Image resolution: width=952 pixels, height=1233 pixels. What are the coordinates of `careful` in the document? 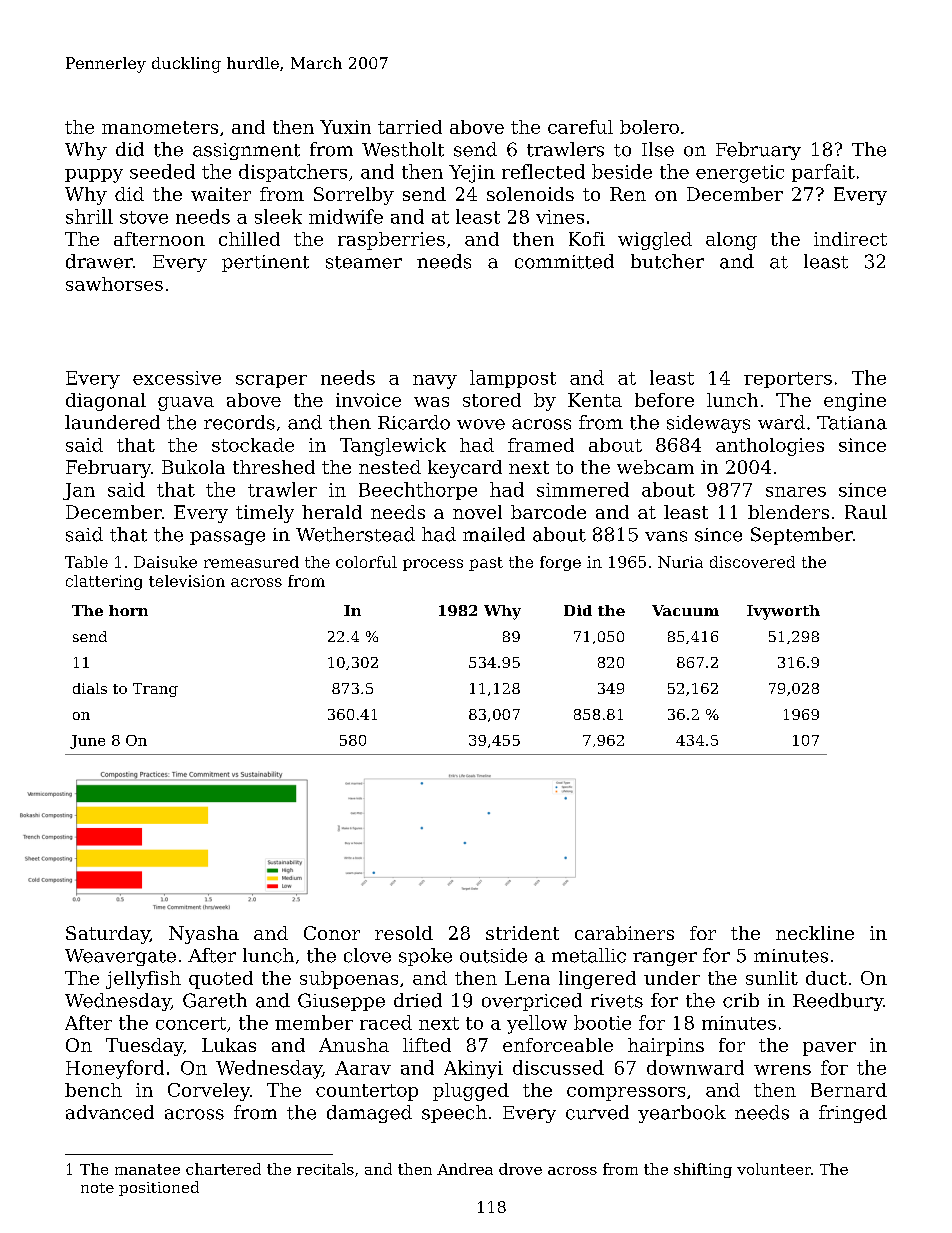 It's located at (580, 127).
